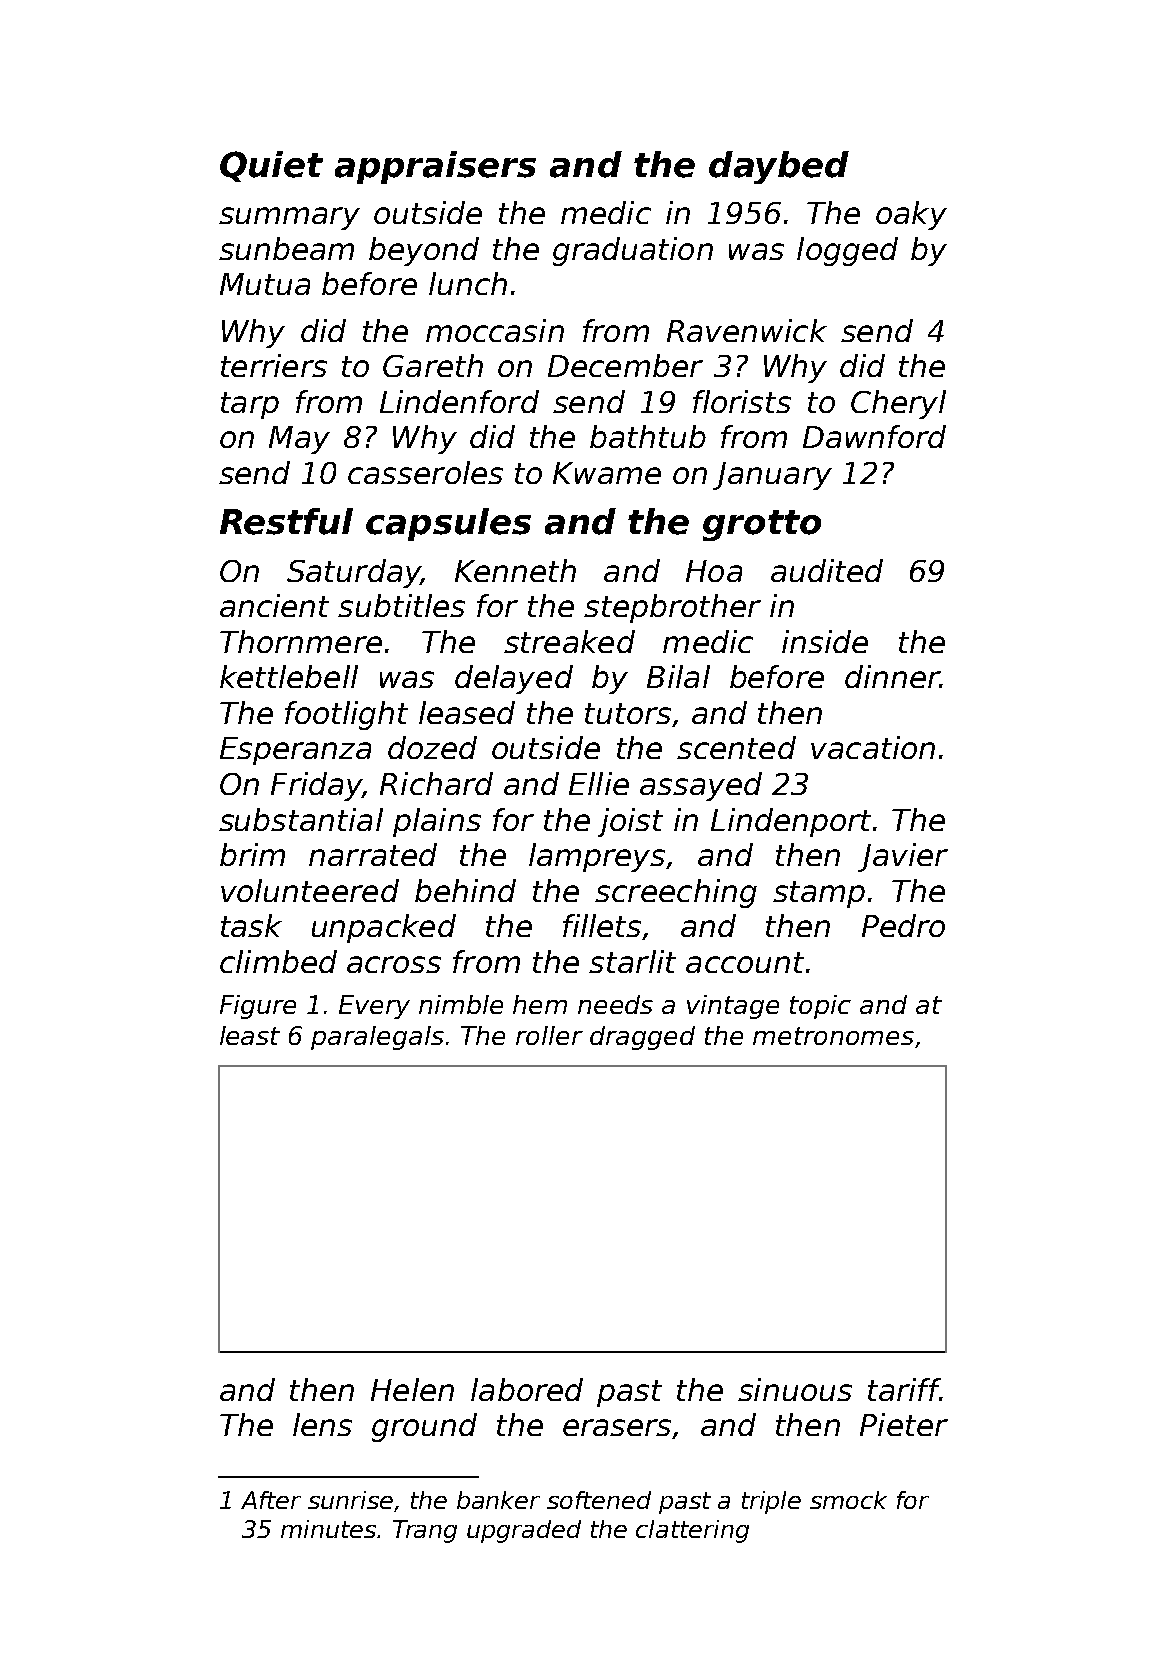 The width and height of the document is (1165, 1654). Describe the element at coordinates (779, 167) in the document. I see `daybed` at that location.
